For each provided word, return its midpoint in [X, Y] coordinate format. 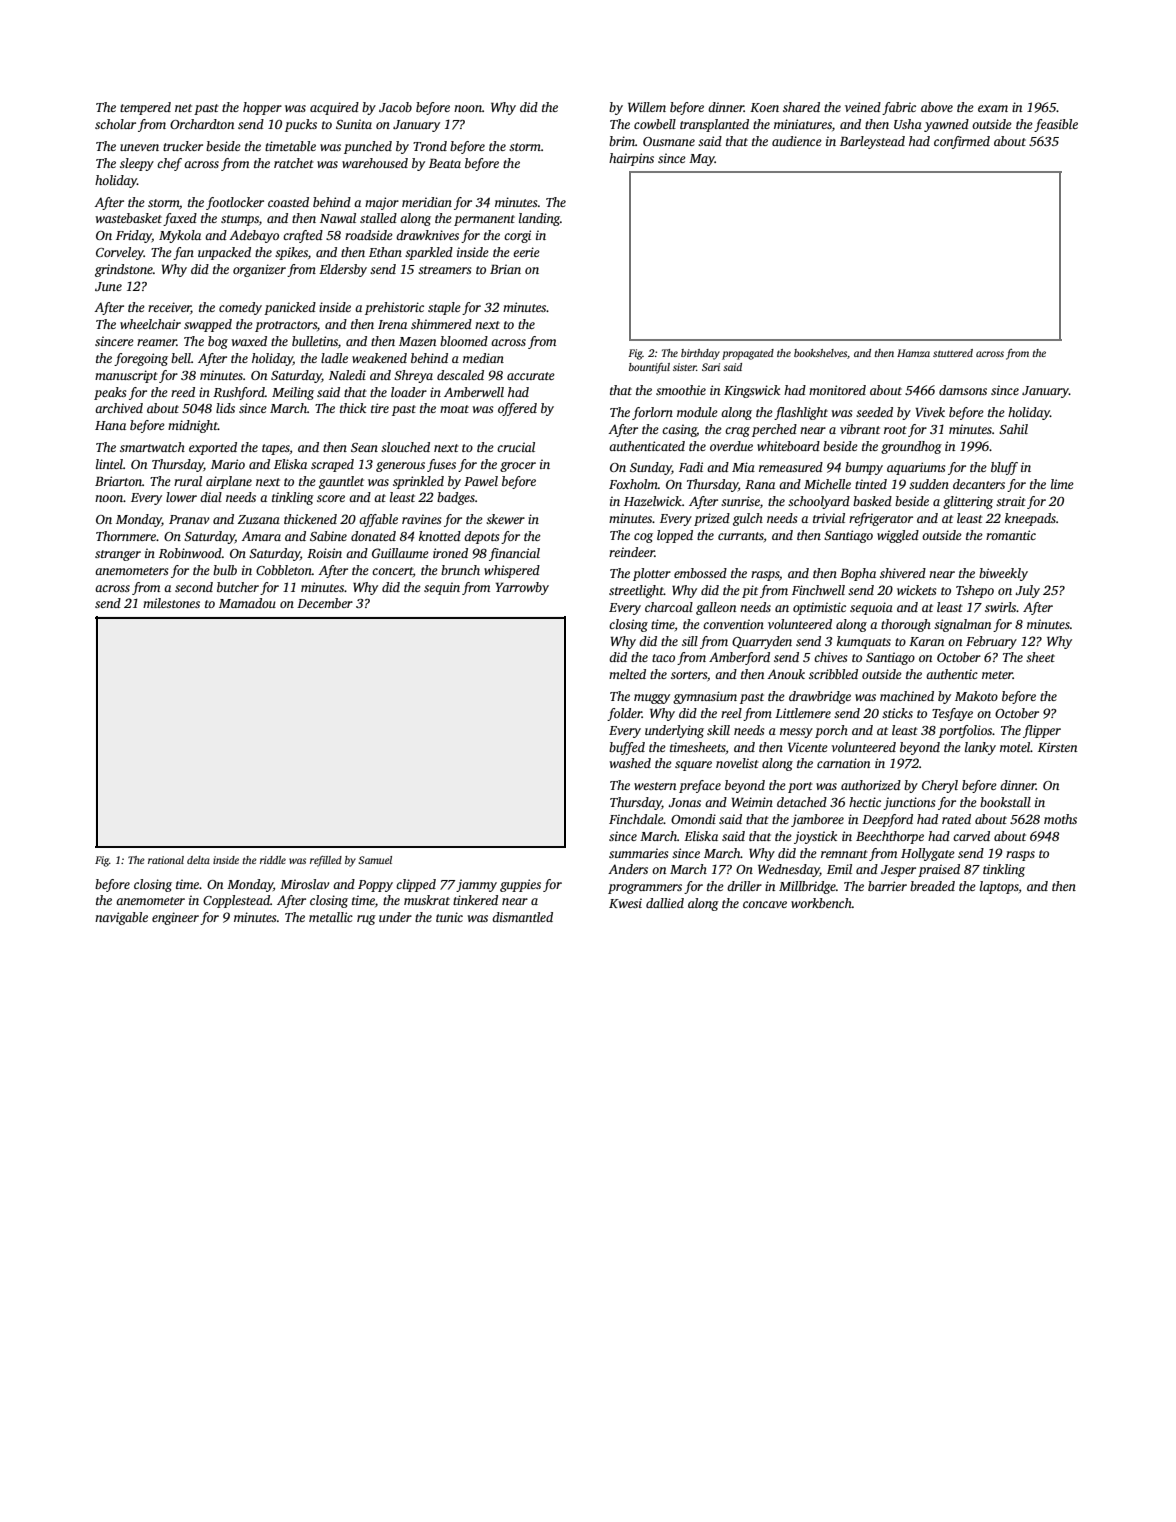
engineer [175, 918]
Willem [647, 107]
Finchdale [636, 819]
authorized [871, 785]
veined [863, 107]
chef [169, 164]
